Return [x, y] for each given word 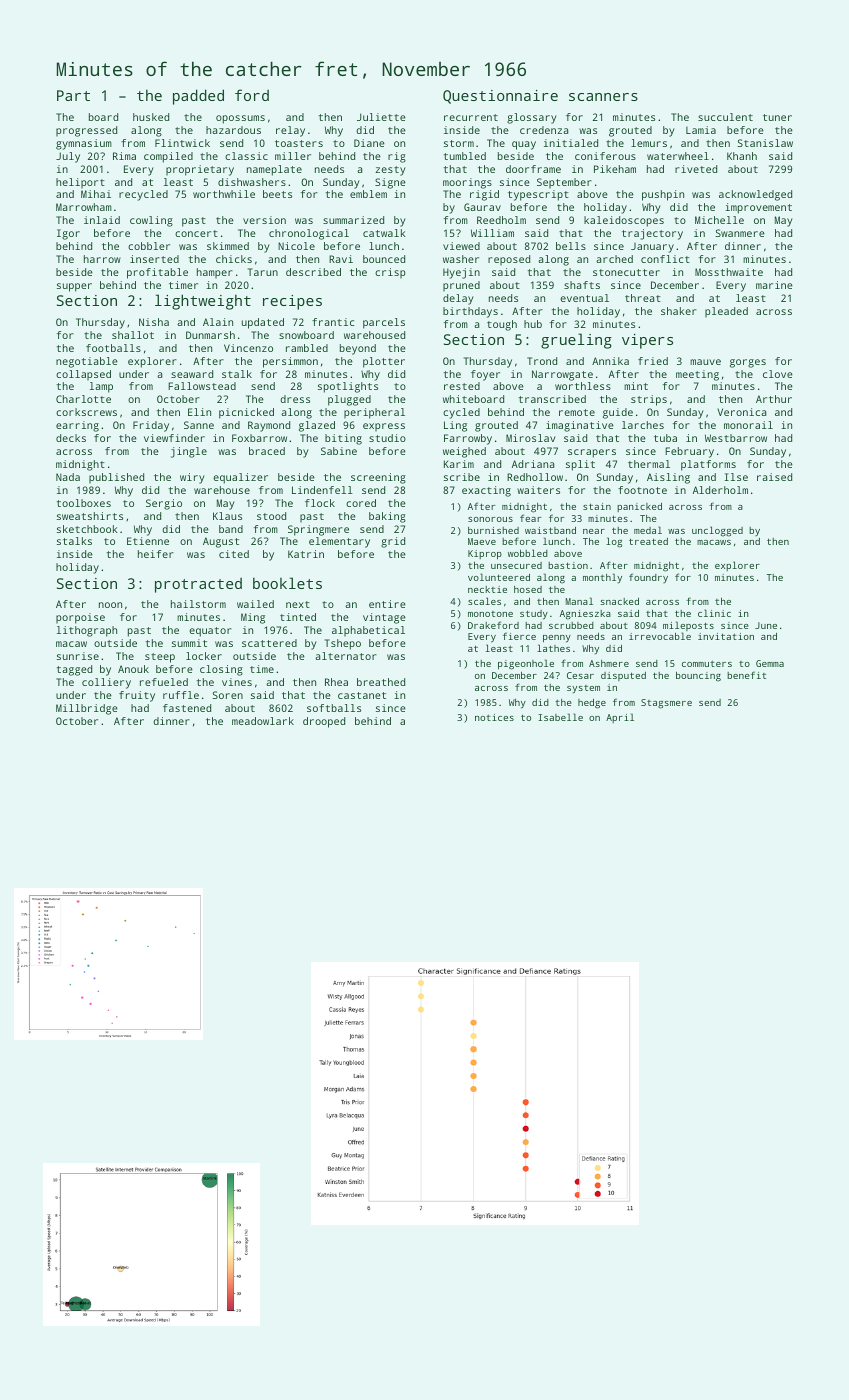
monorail [748, 425]
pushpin [663, 195]
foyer [485, 375]
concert [196, 233]
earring [77, 426]
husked [151, 117]
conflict [665, 259]
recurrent [471, 117]
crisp [390, 273]
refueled [164, 682]
